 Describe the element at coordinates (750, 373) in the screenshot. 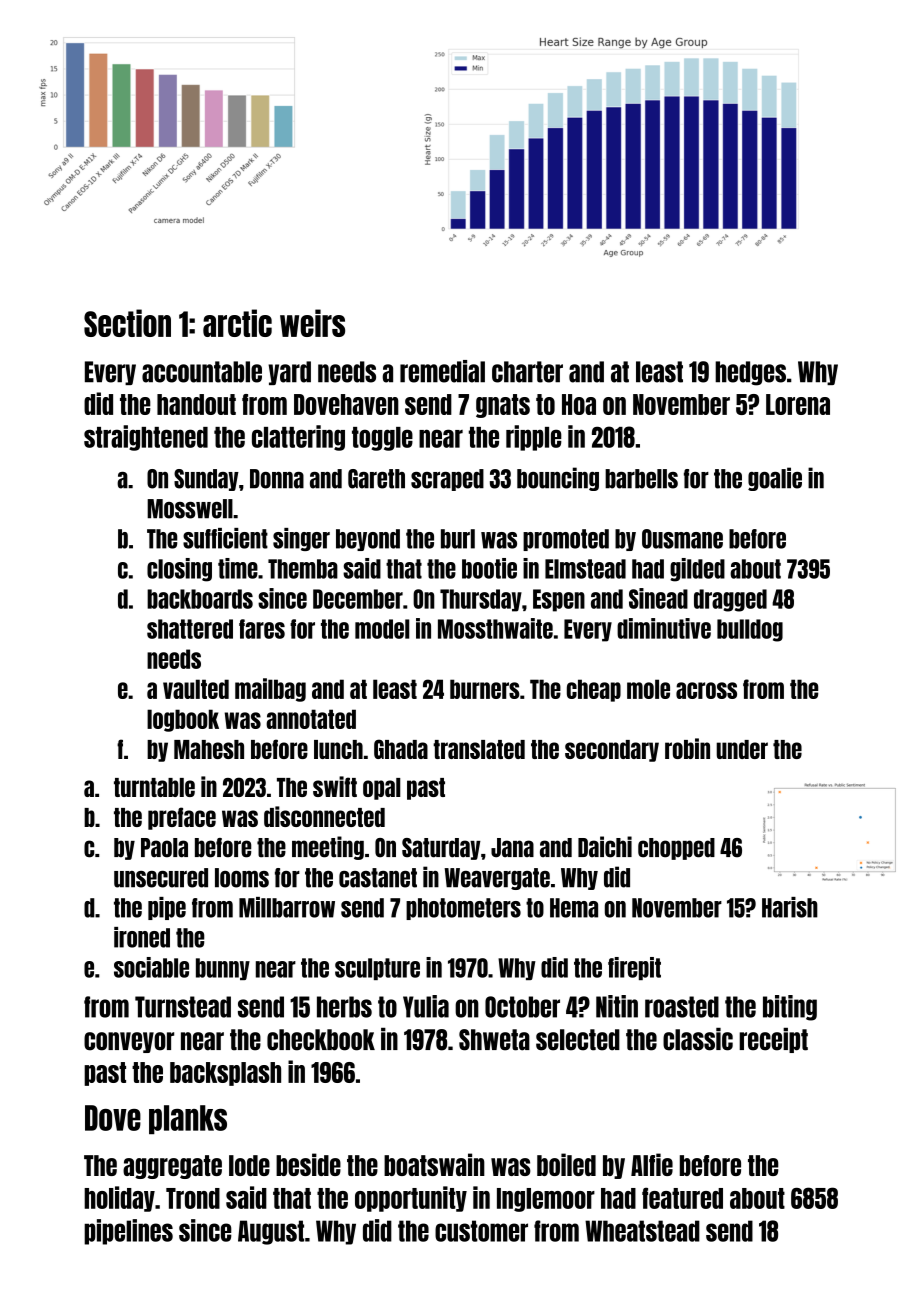

I see `hedges` at that location.
